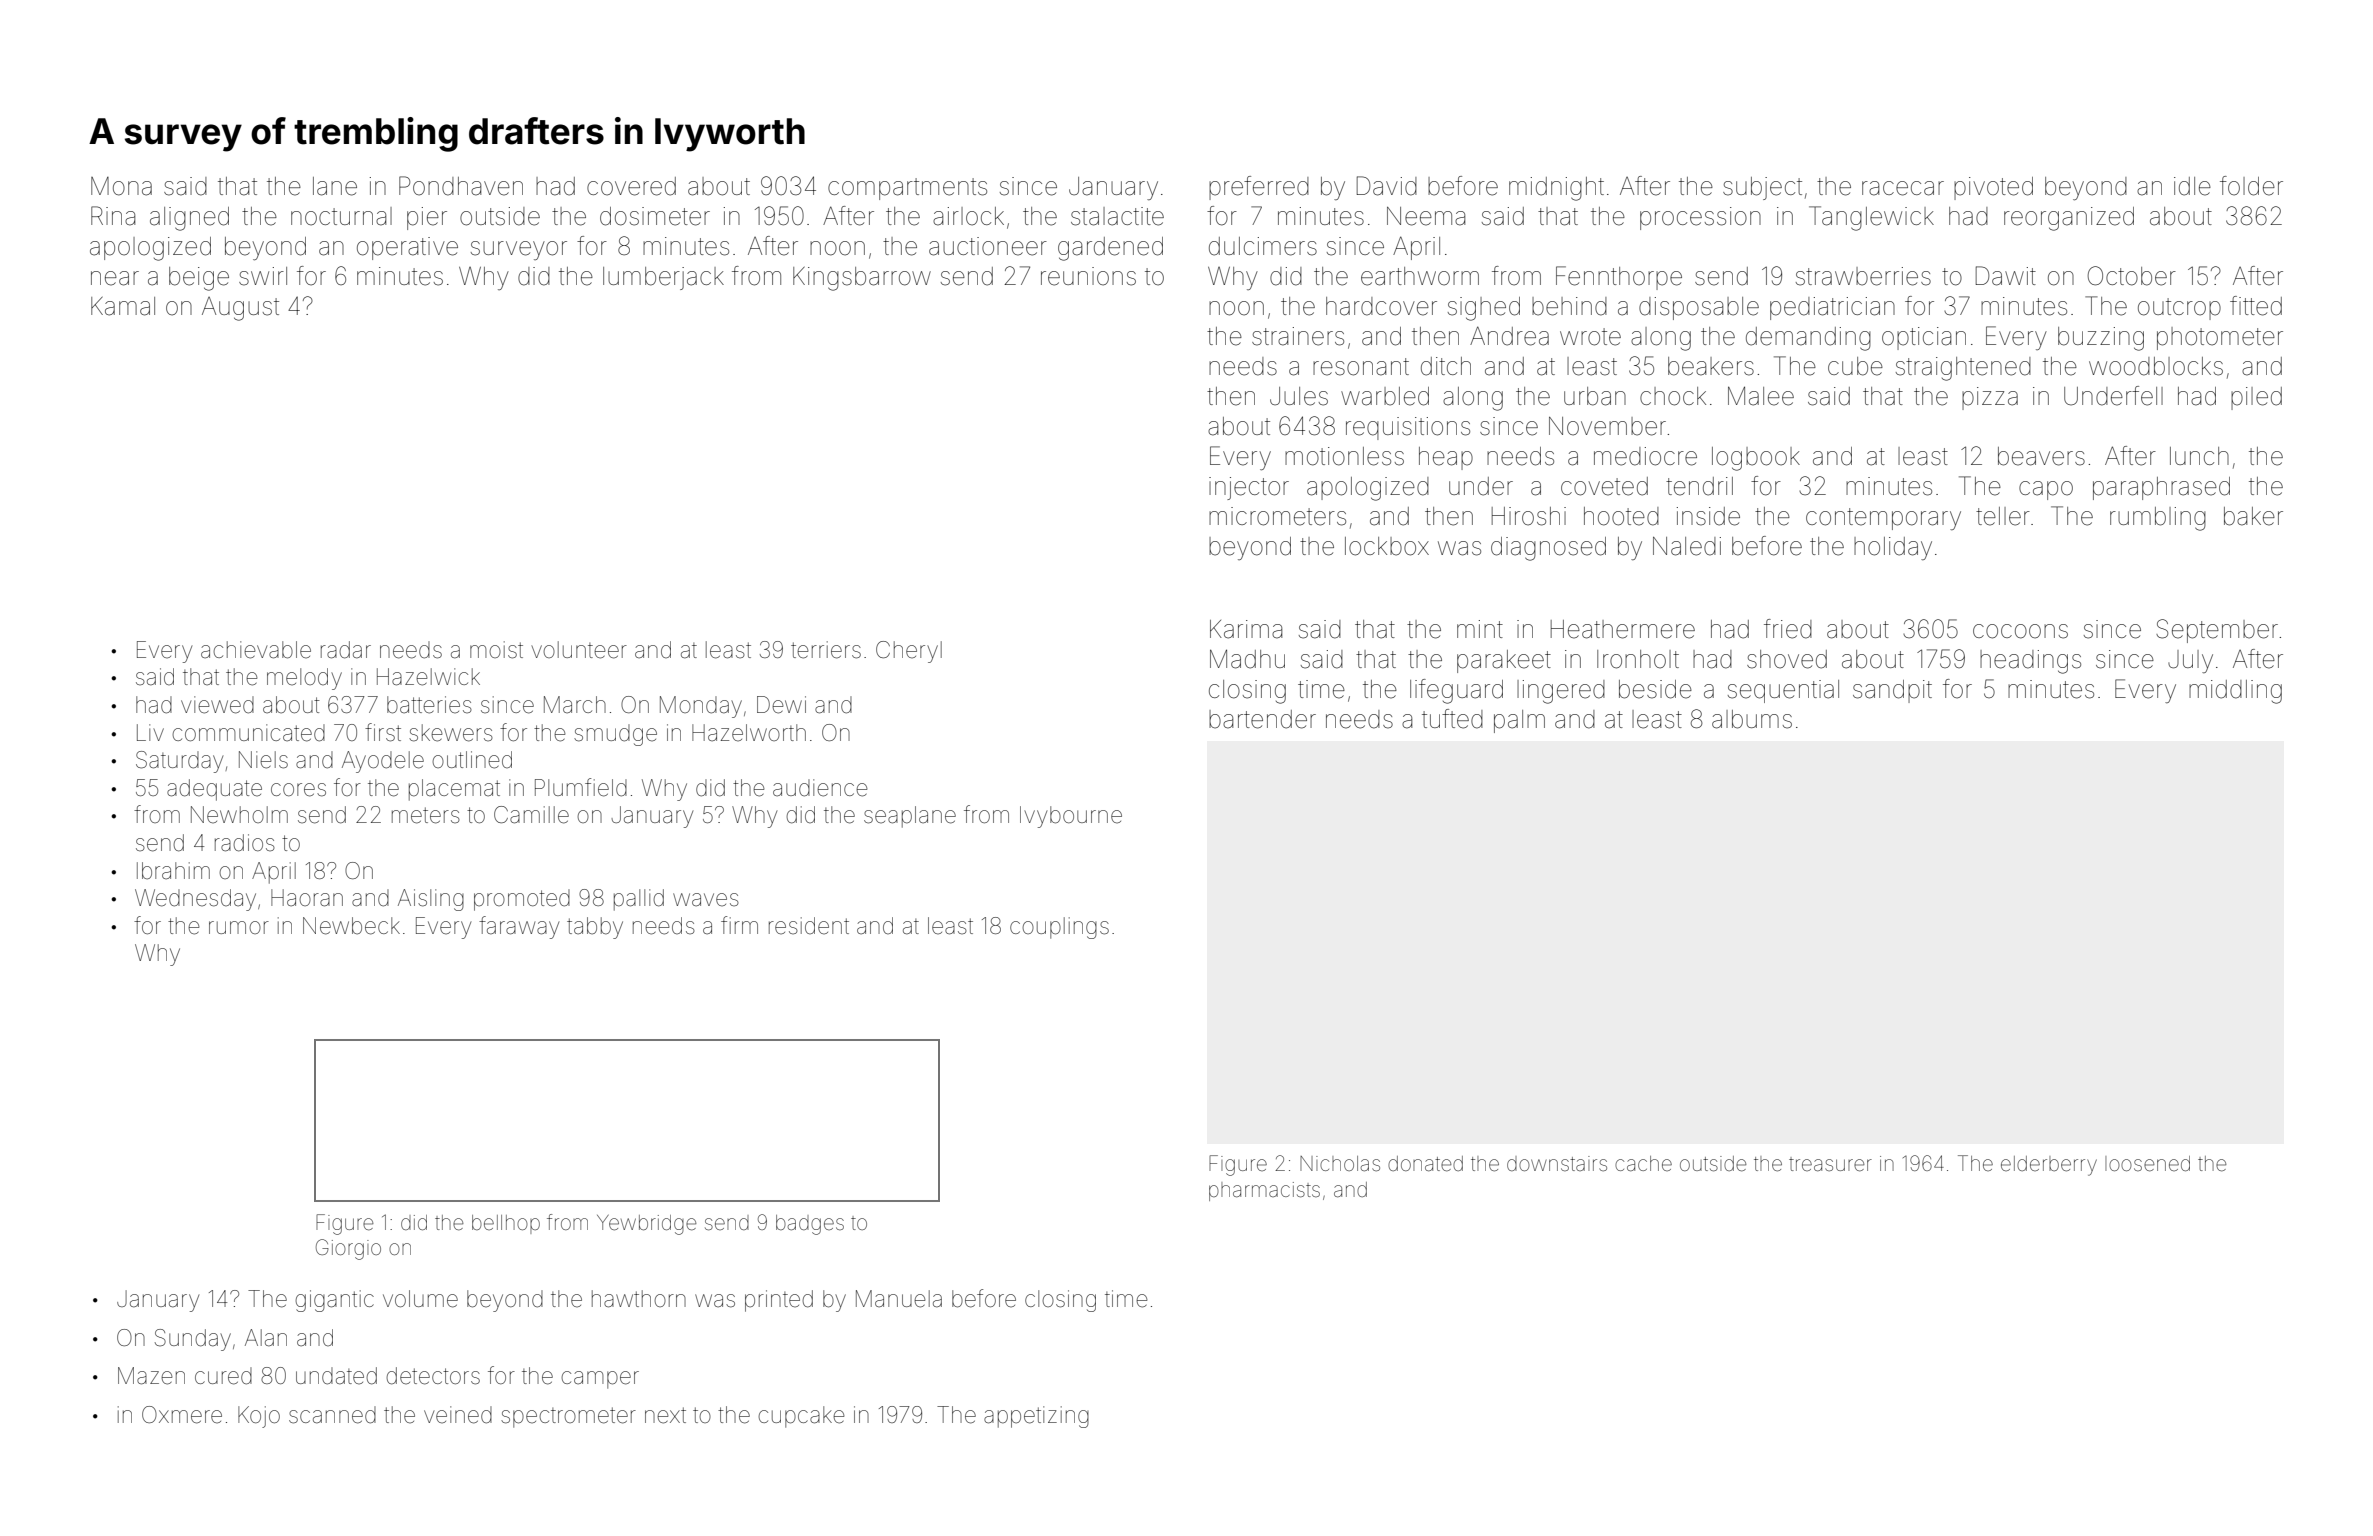  What do you see at coordinates (2020, 631) in the document?
I see `cocoons` at bounding box center [2020, 631].
